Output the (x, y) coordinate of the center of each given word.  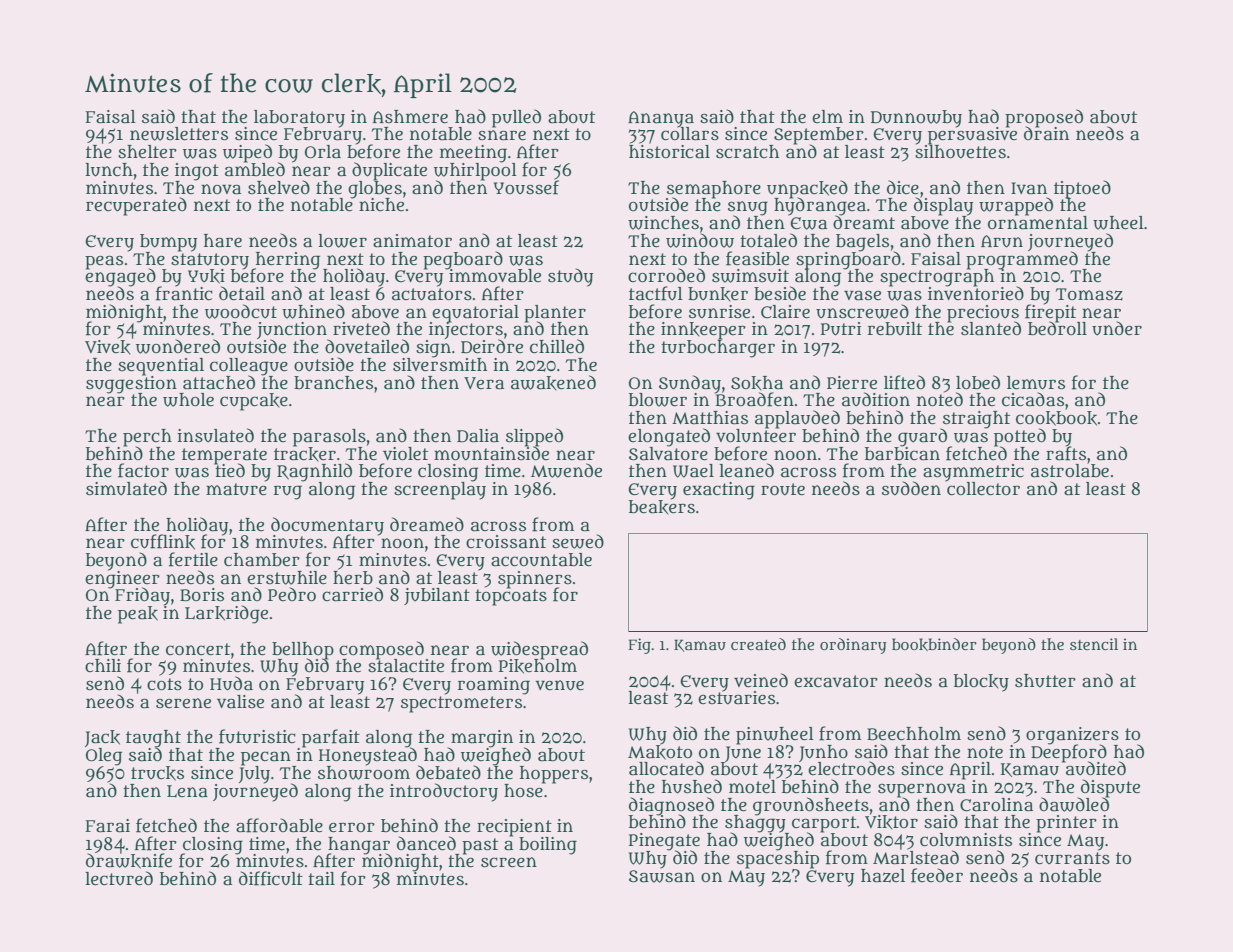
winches (663, 223)
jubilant (437, 596)
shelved (279, 187)
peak (138, 615)
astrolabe (1070, 471)
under (1117, 328)
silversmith (440, 364)
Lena (187, 791)
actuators (432, 294)
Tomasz (1089, 294)
